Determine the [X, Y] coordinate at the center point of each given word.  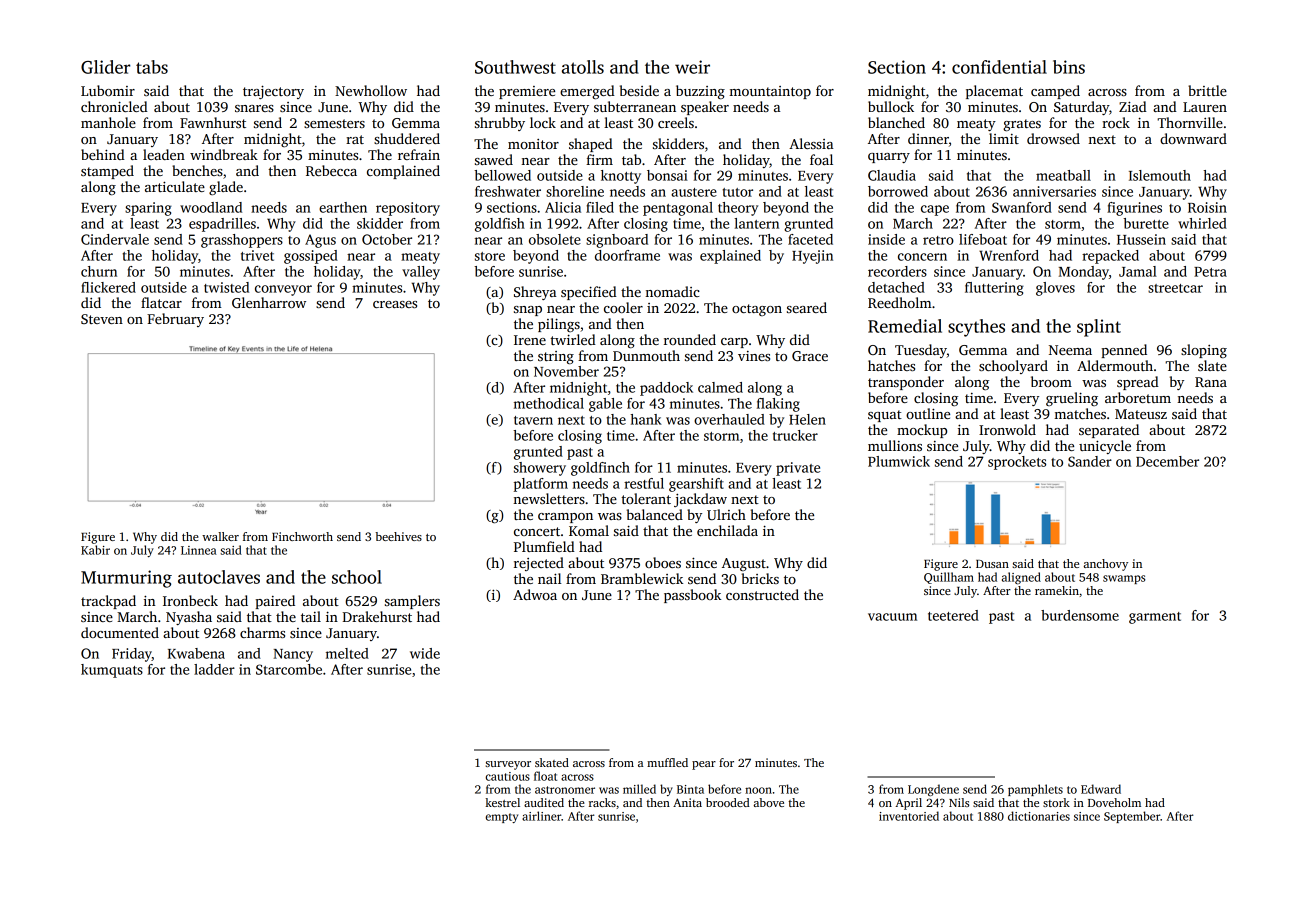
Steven [102, 319]
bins [1069, 67]
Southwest [515, 67]
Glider [105, 67]
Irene [530, 340]
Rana [1211, 382]
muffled [667, 762]
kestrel [503, 802]
